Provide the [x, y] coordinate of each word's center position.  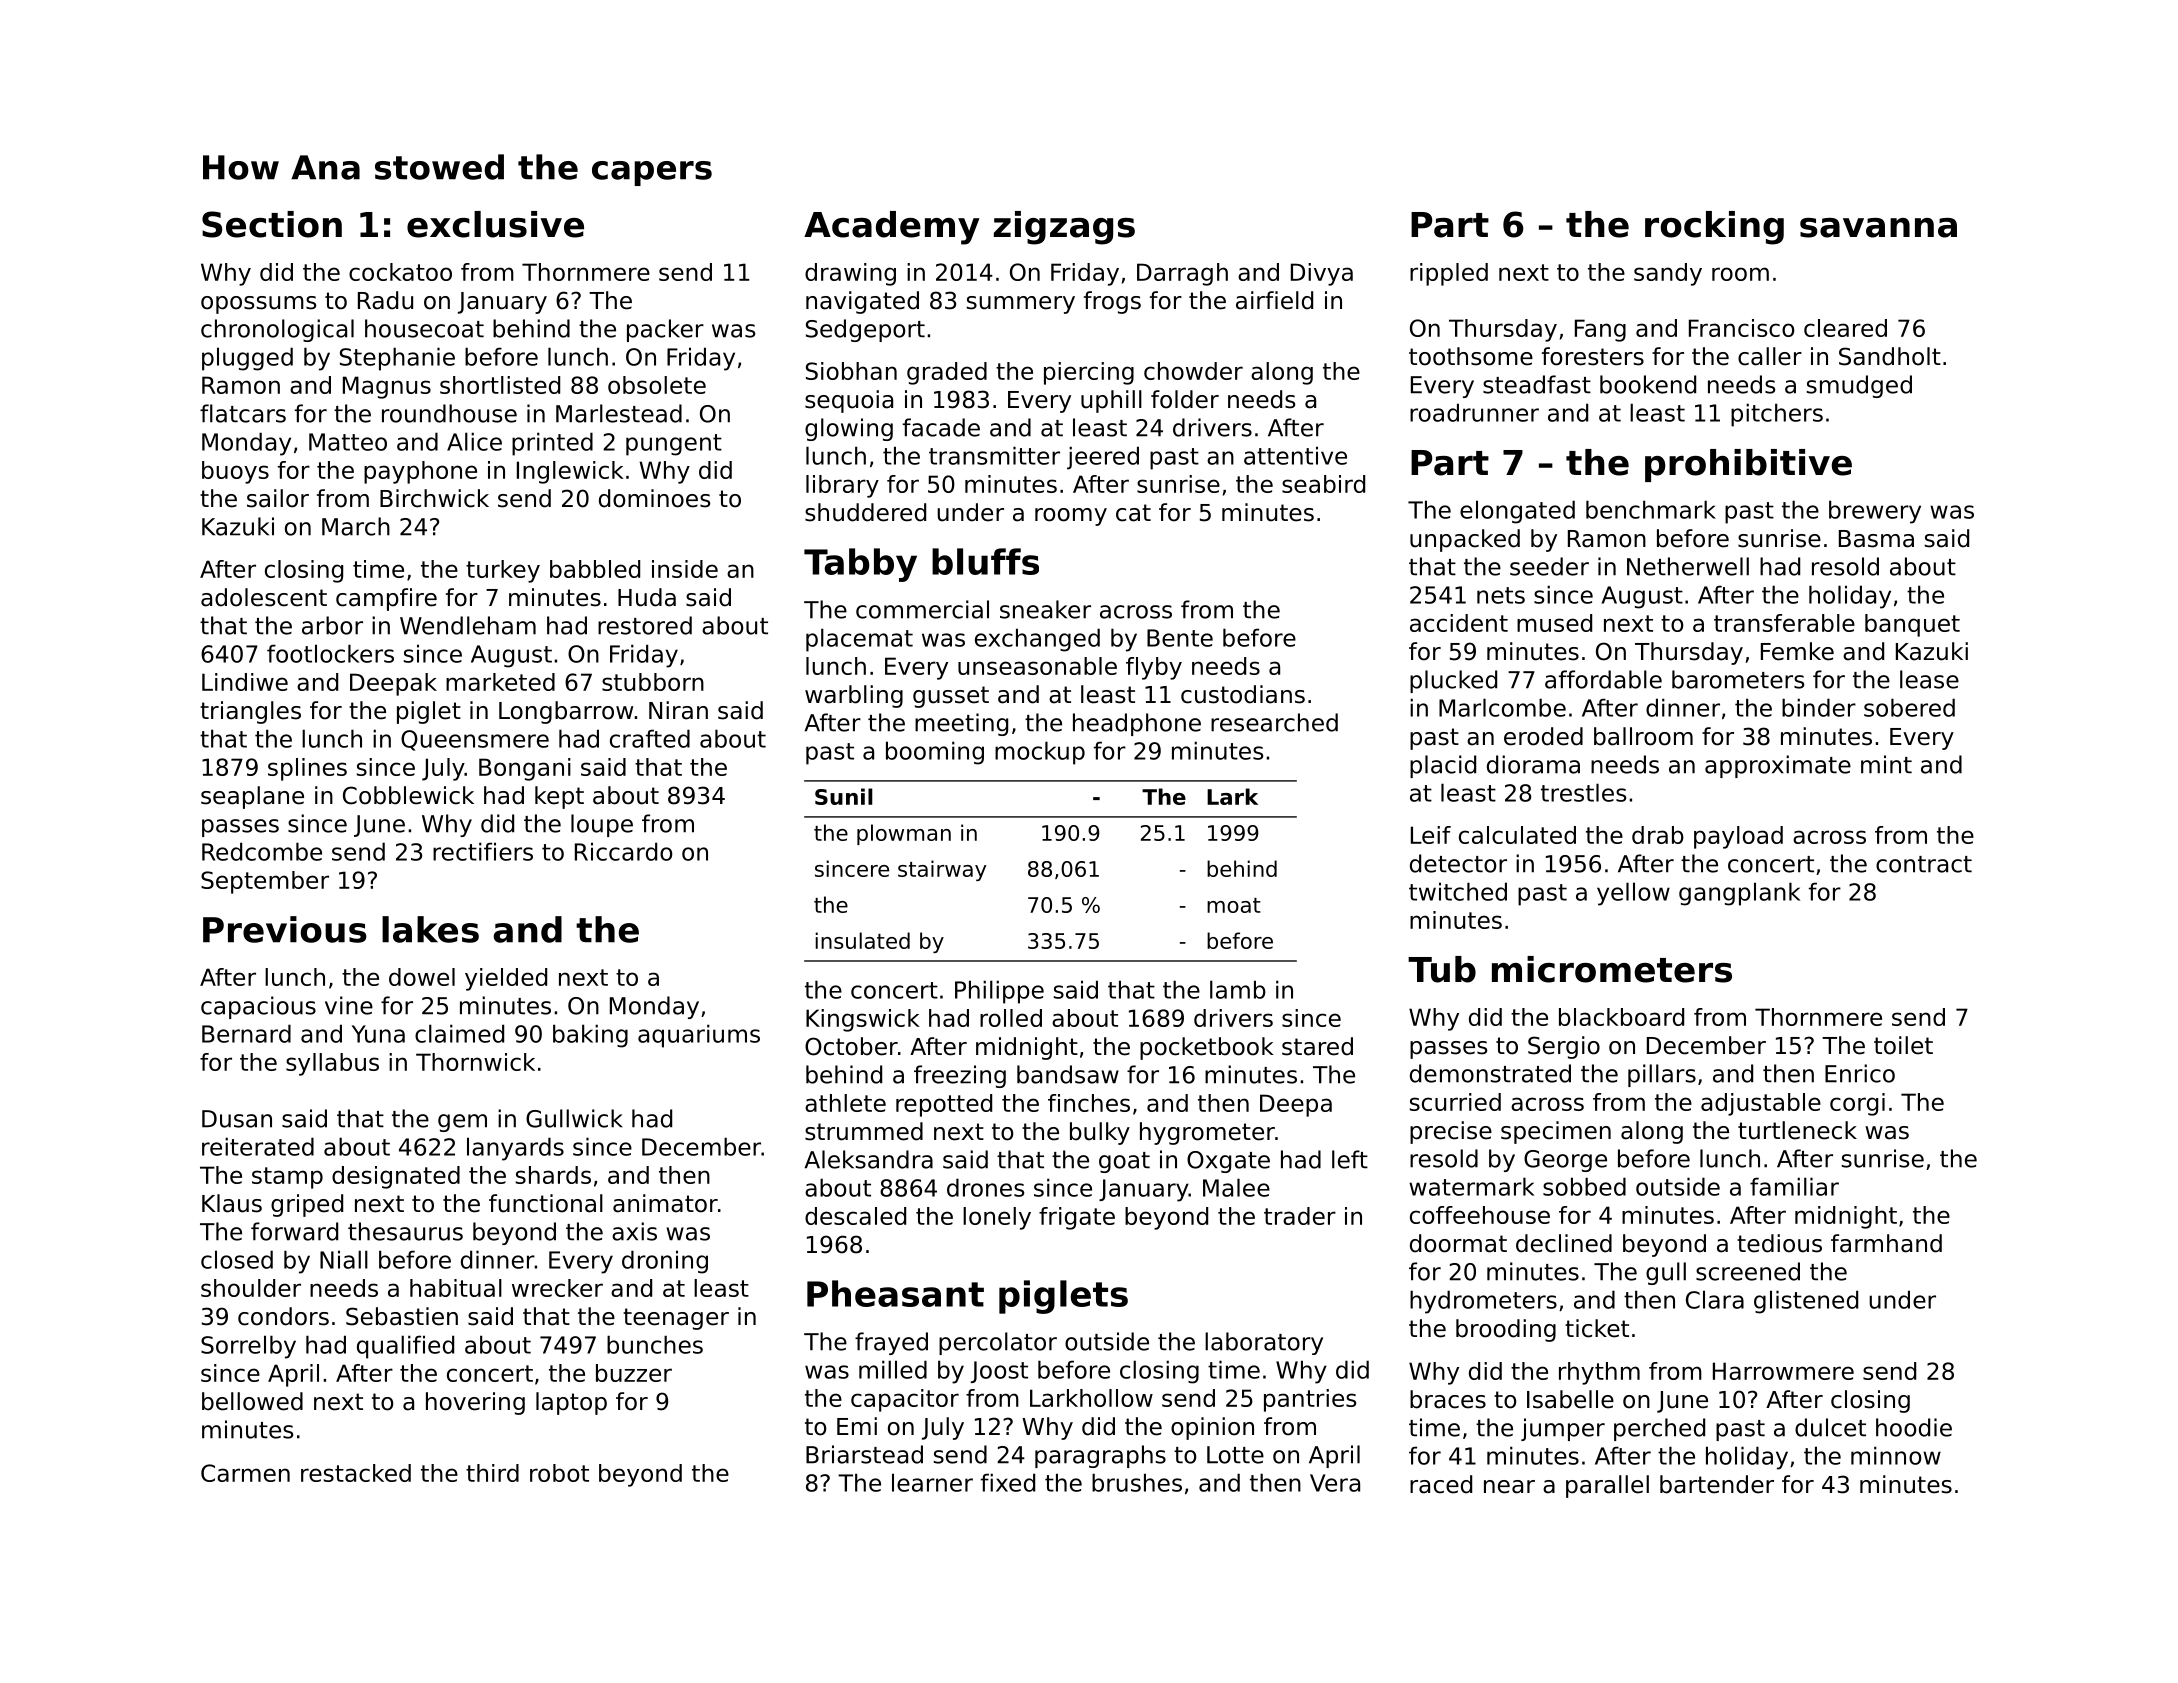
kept [559, 797]
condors [283, 1316]
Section [272, 224]
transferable [1784, 623]
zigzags [1064, 228]
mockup [1040, 753]
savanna [1878, 228]
